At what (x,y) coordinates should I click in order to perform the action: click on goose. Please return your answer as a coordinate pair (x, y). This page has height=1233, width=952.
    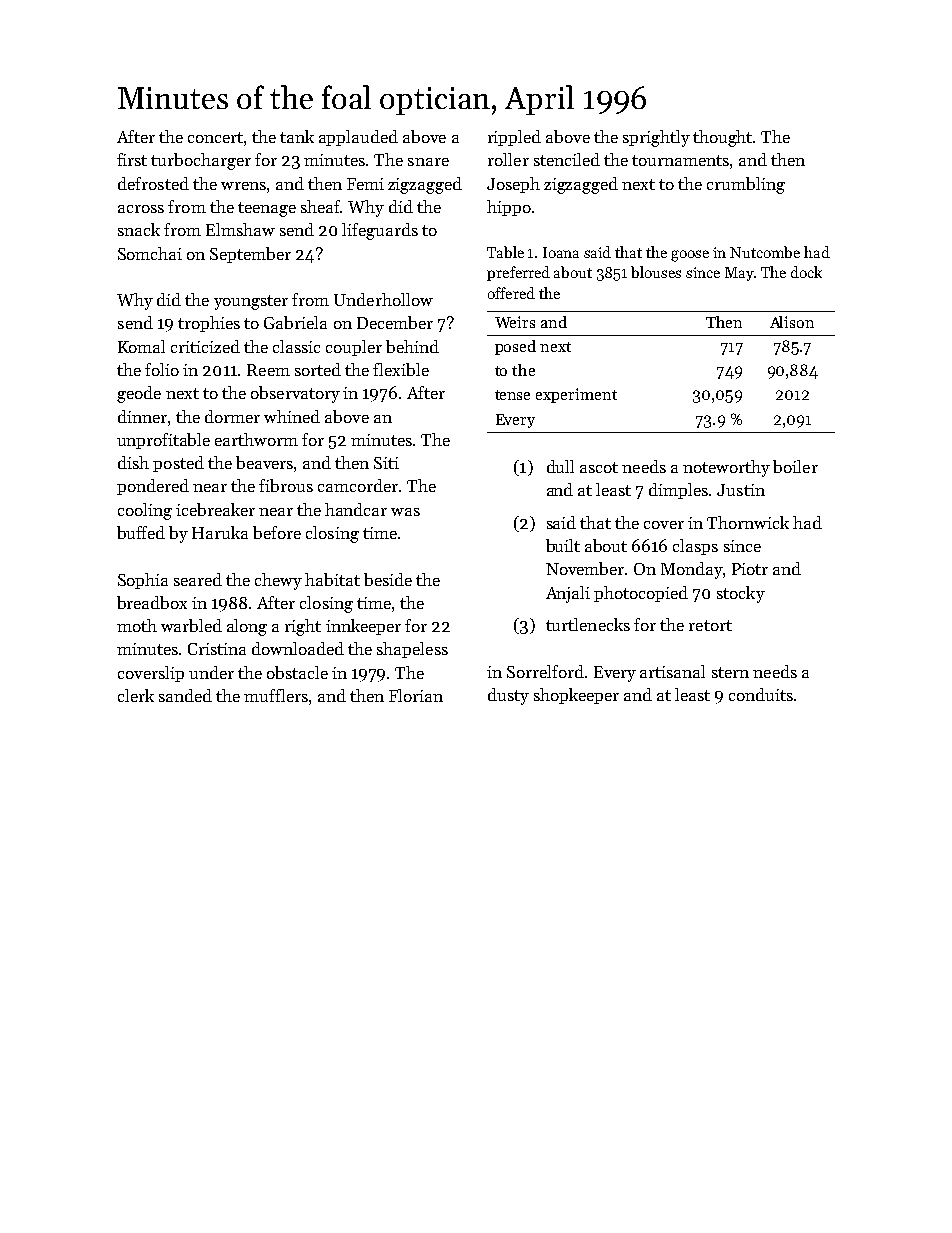
    Looking at the image, I should click on (690, 256).
